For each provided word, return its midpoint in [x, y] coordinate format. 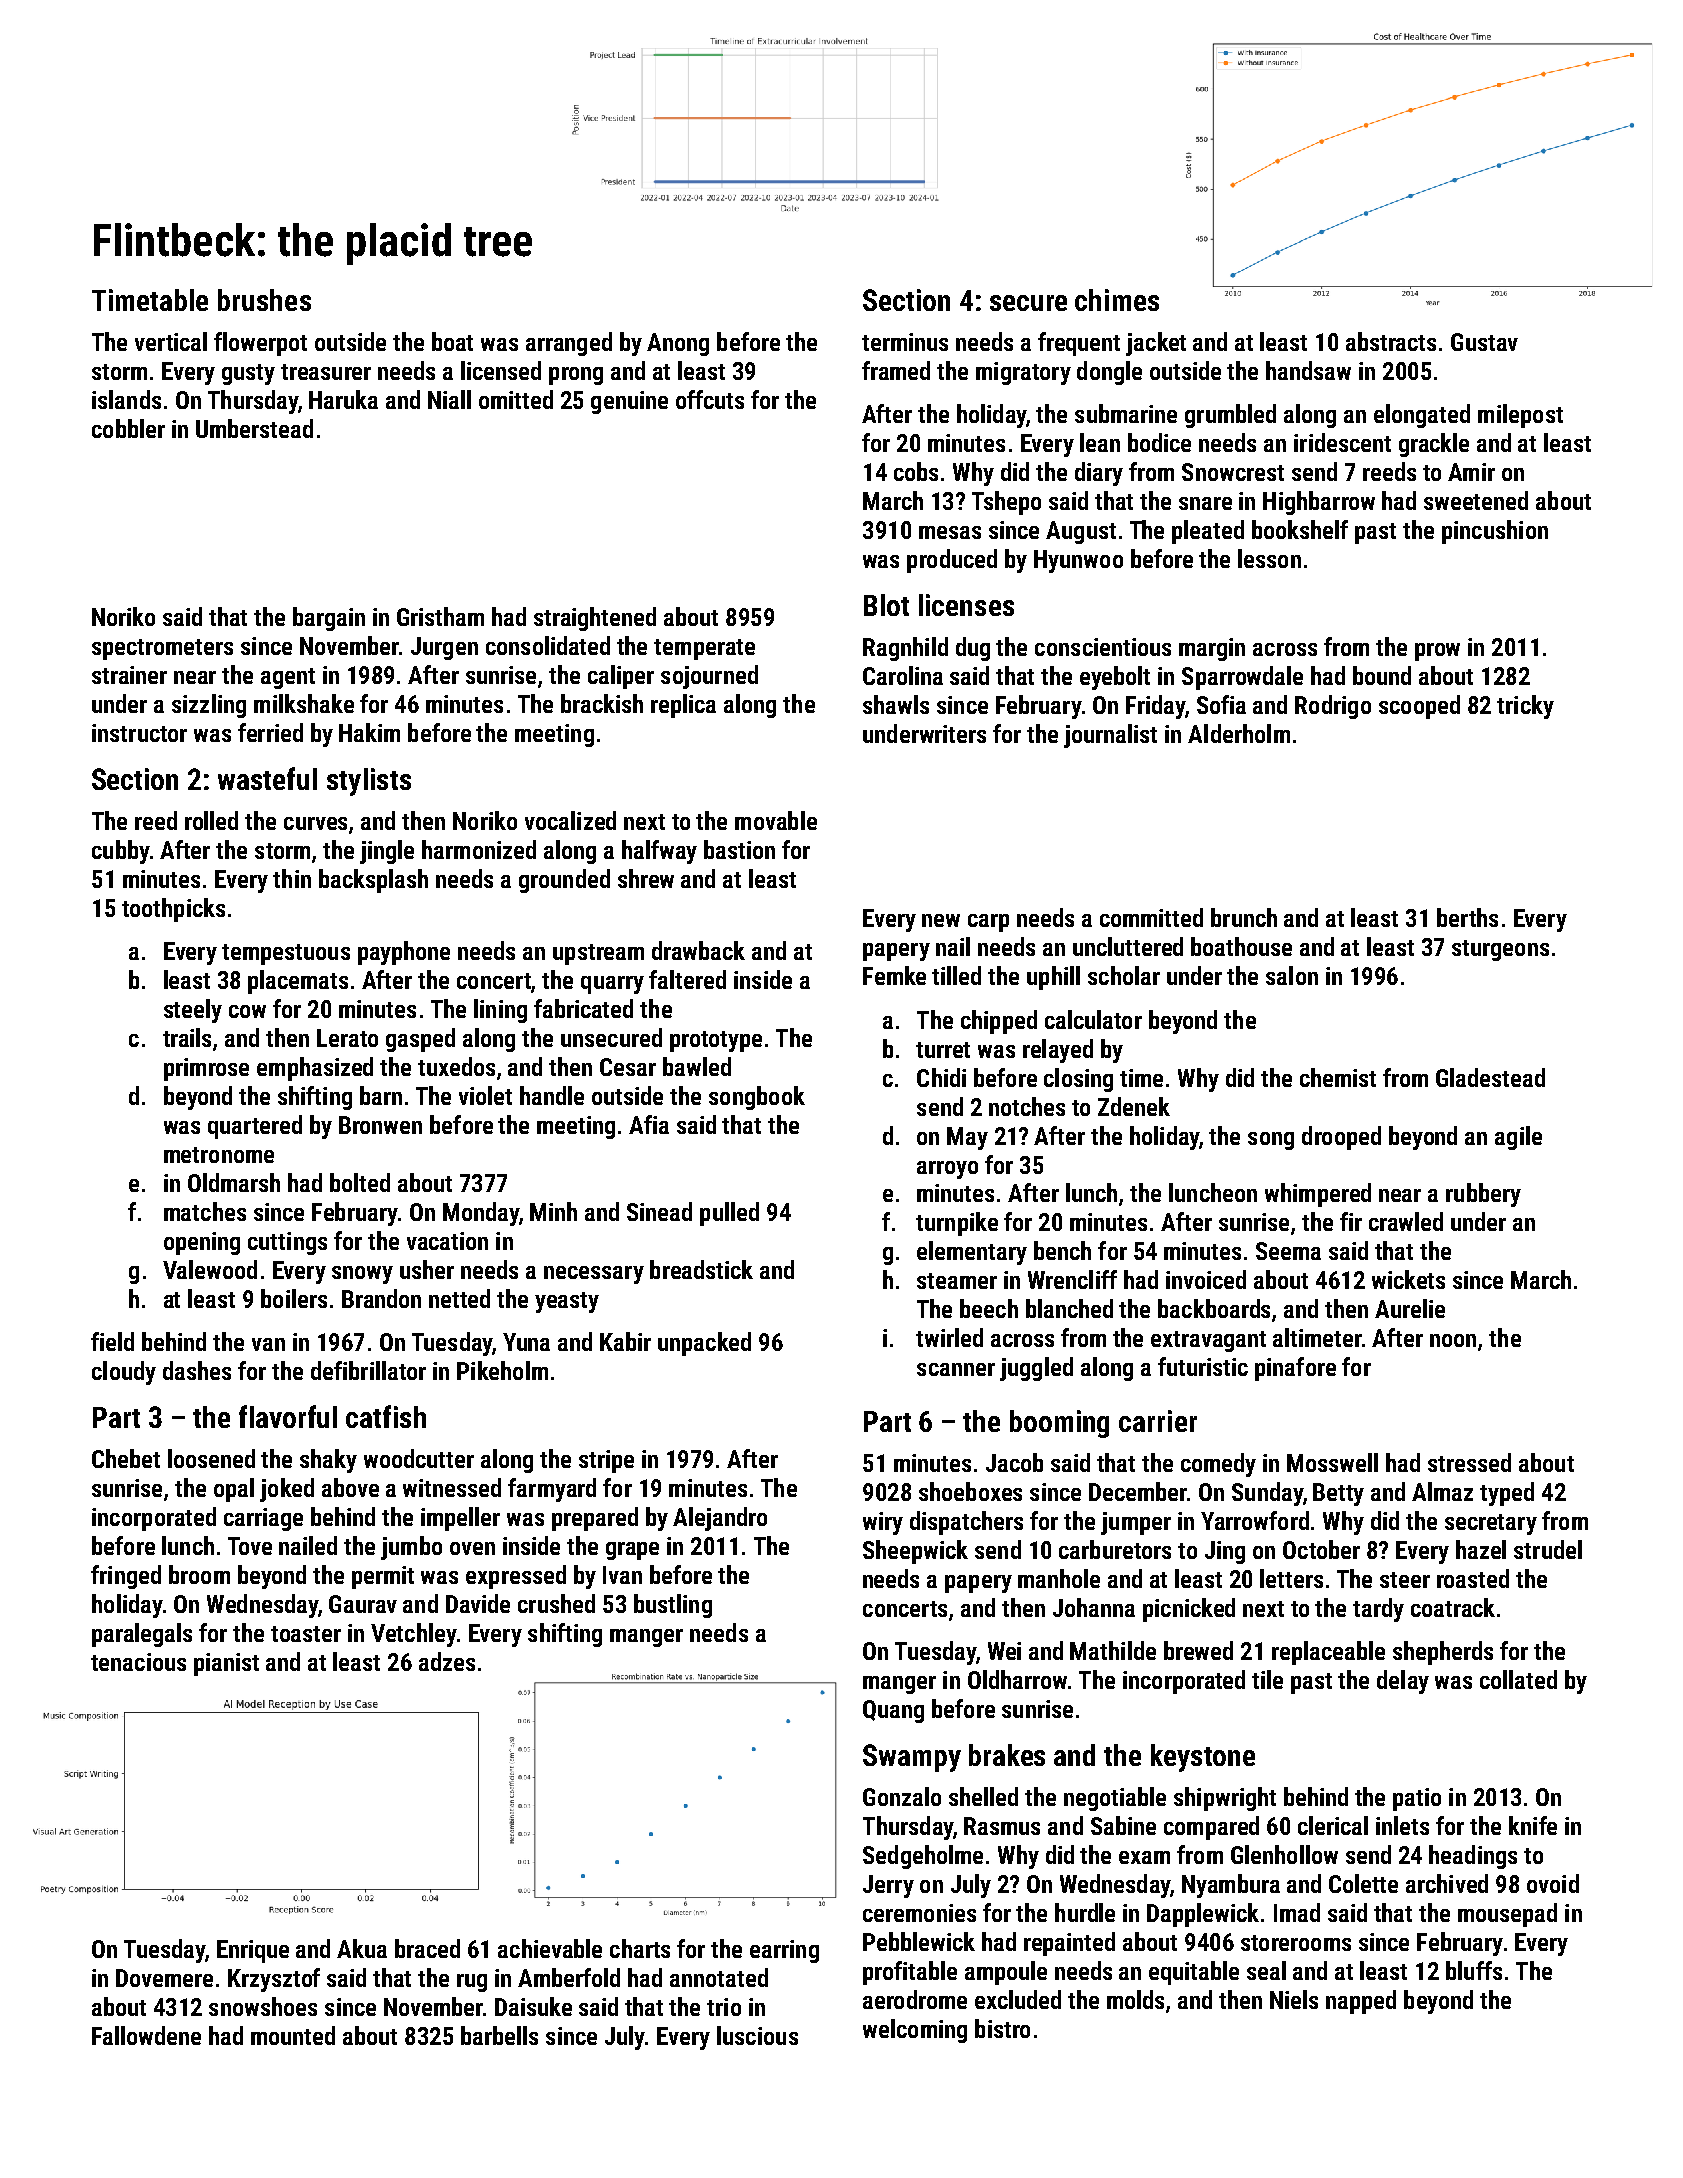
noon [1453, 1340]
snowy [362, 1275]
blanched [1069, 1308]
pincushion [1495, 532]
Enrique [253, 1951]
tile [1267, 1679]
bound [1382, 675]
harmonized [479, 849]
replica [683, 706]
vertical [171, 341]
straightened [595, 619]
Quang [893, 1711]
